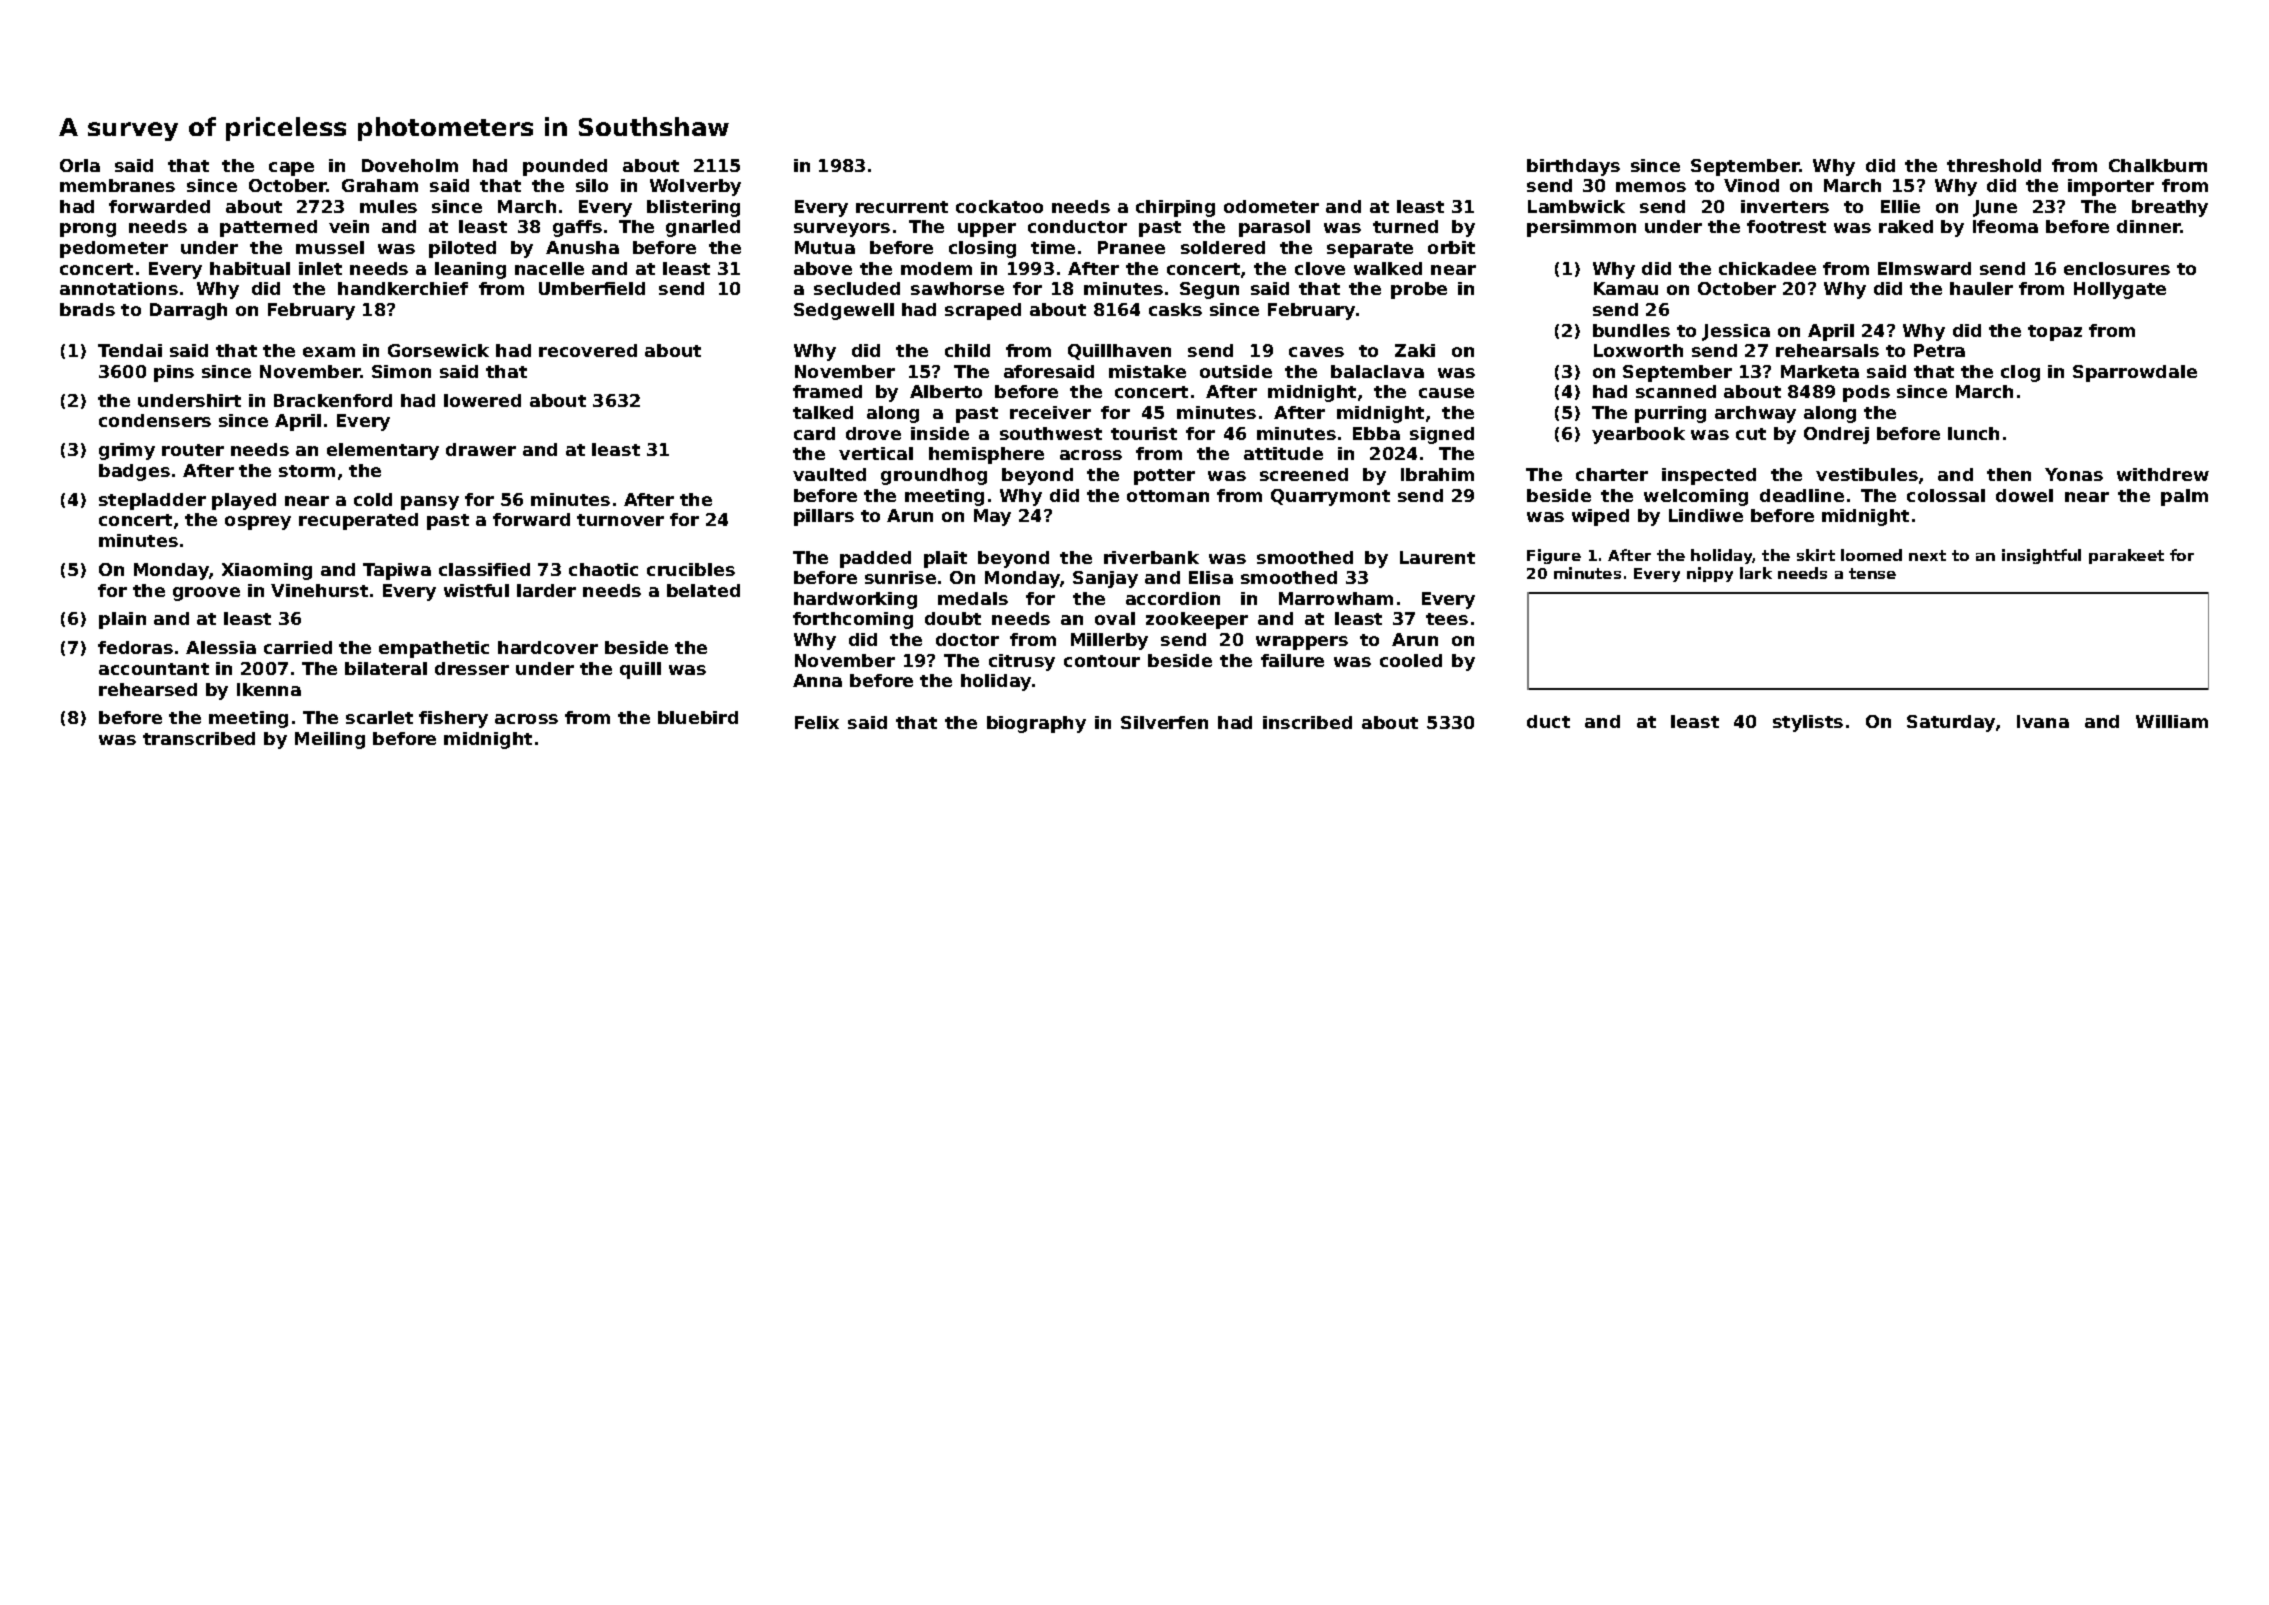 Image resolution: width=2269 pixels, height=1605 pixels. Describe the element at coordinates (2126, 556) in the page. I see `parakeet` at that location.
